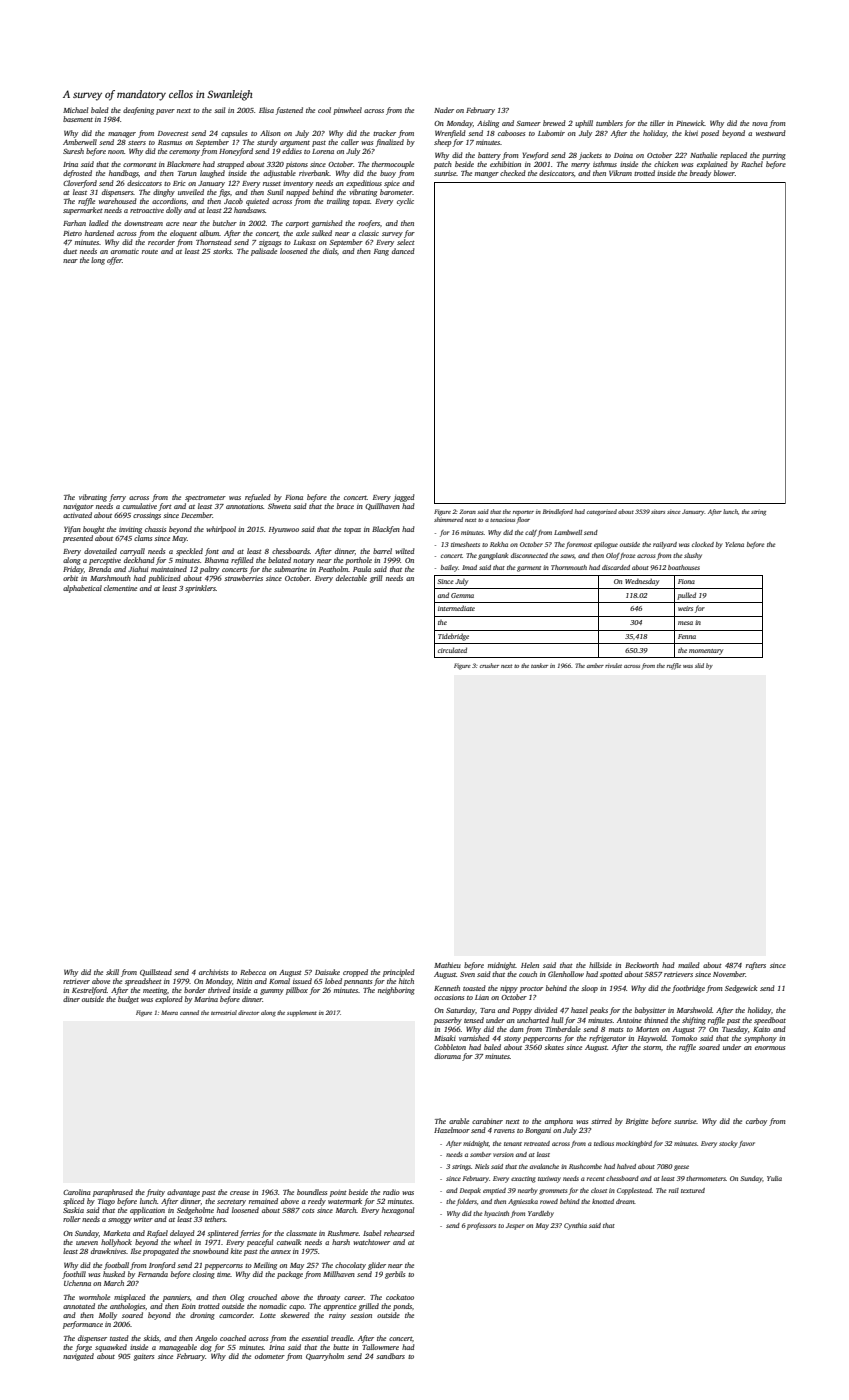 The image size is (849, 1400). Describe the element at coordinates (73, 151) in the screenshot. I see `Suresh` at that location.
